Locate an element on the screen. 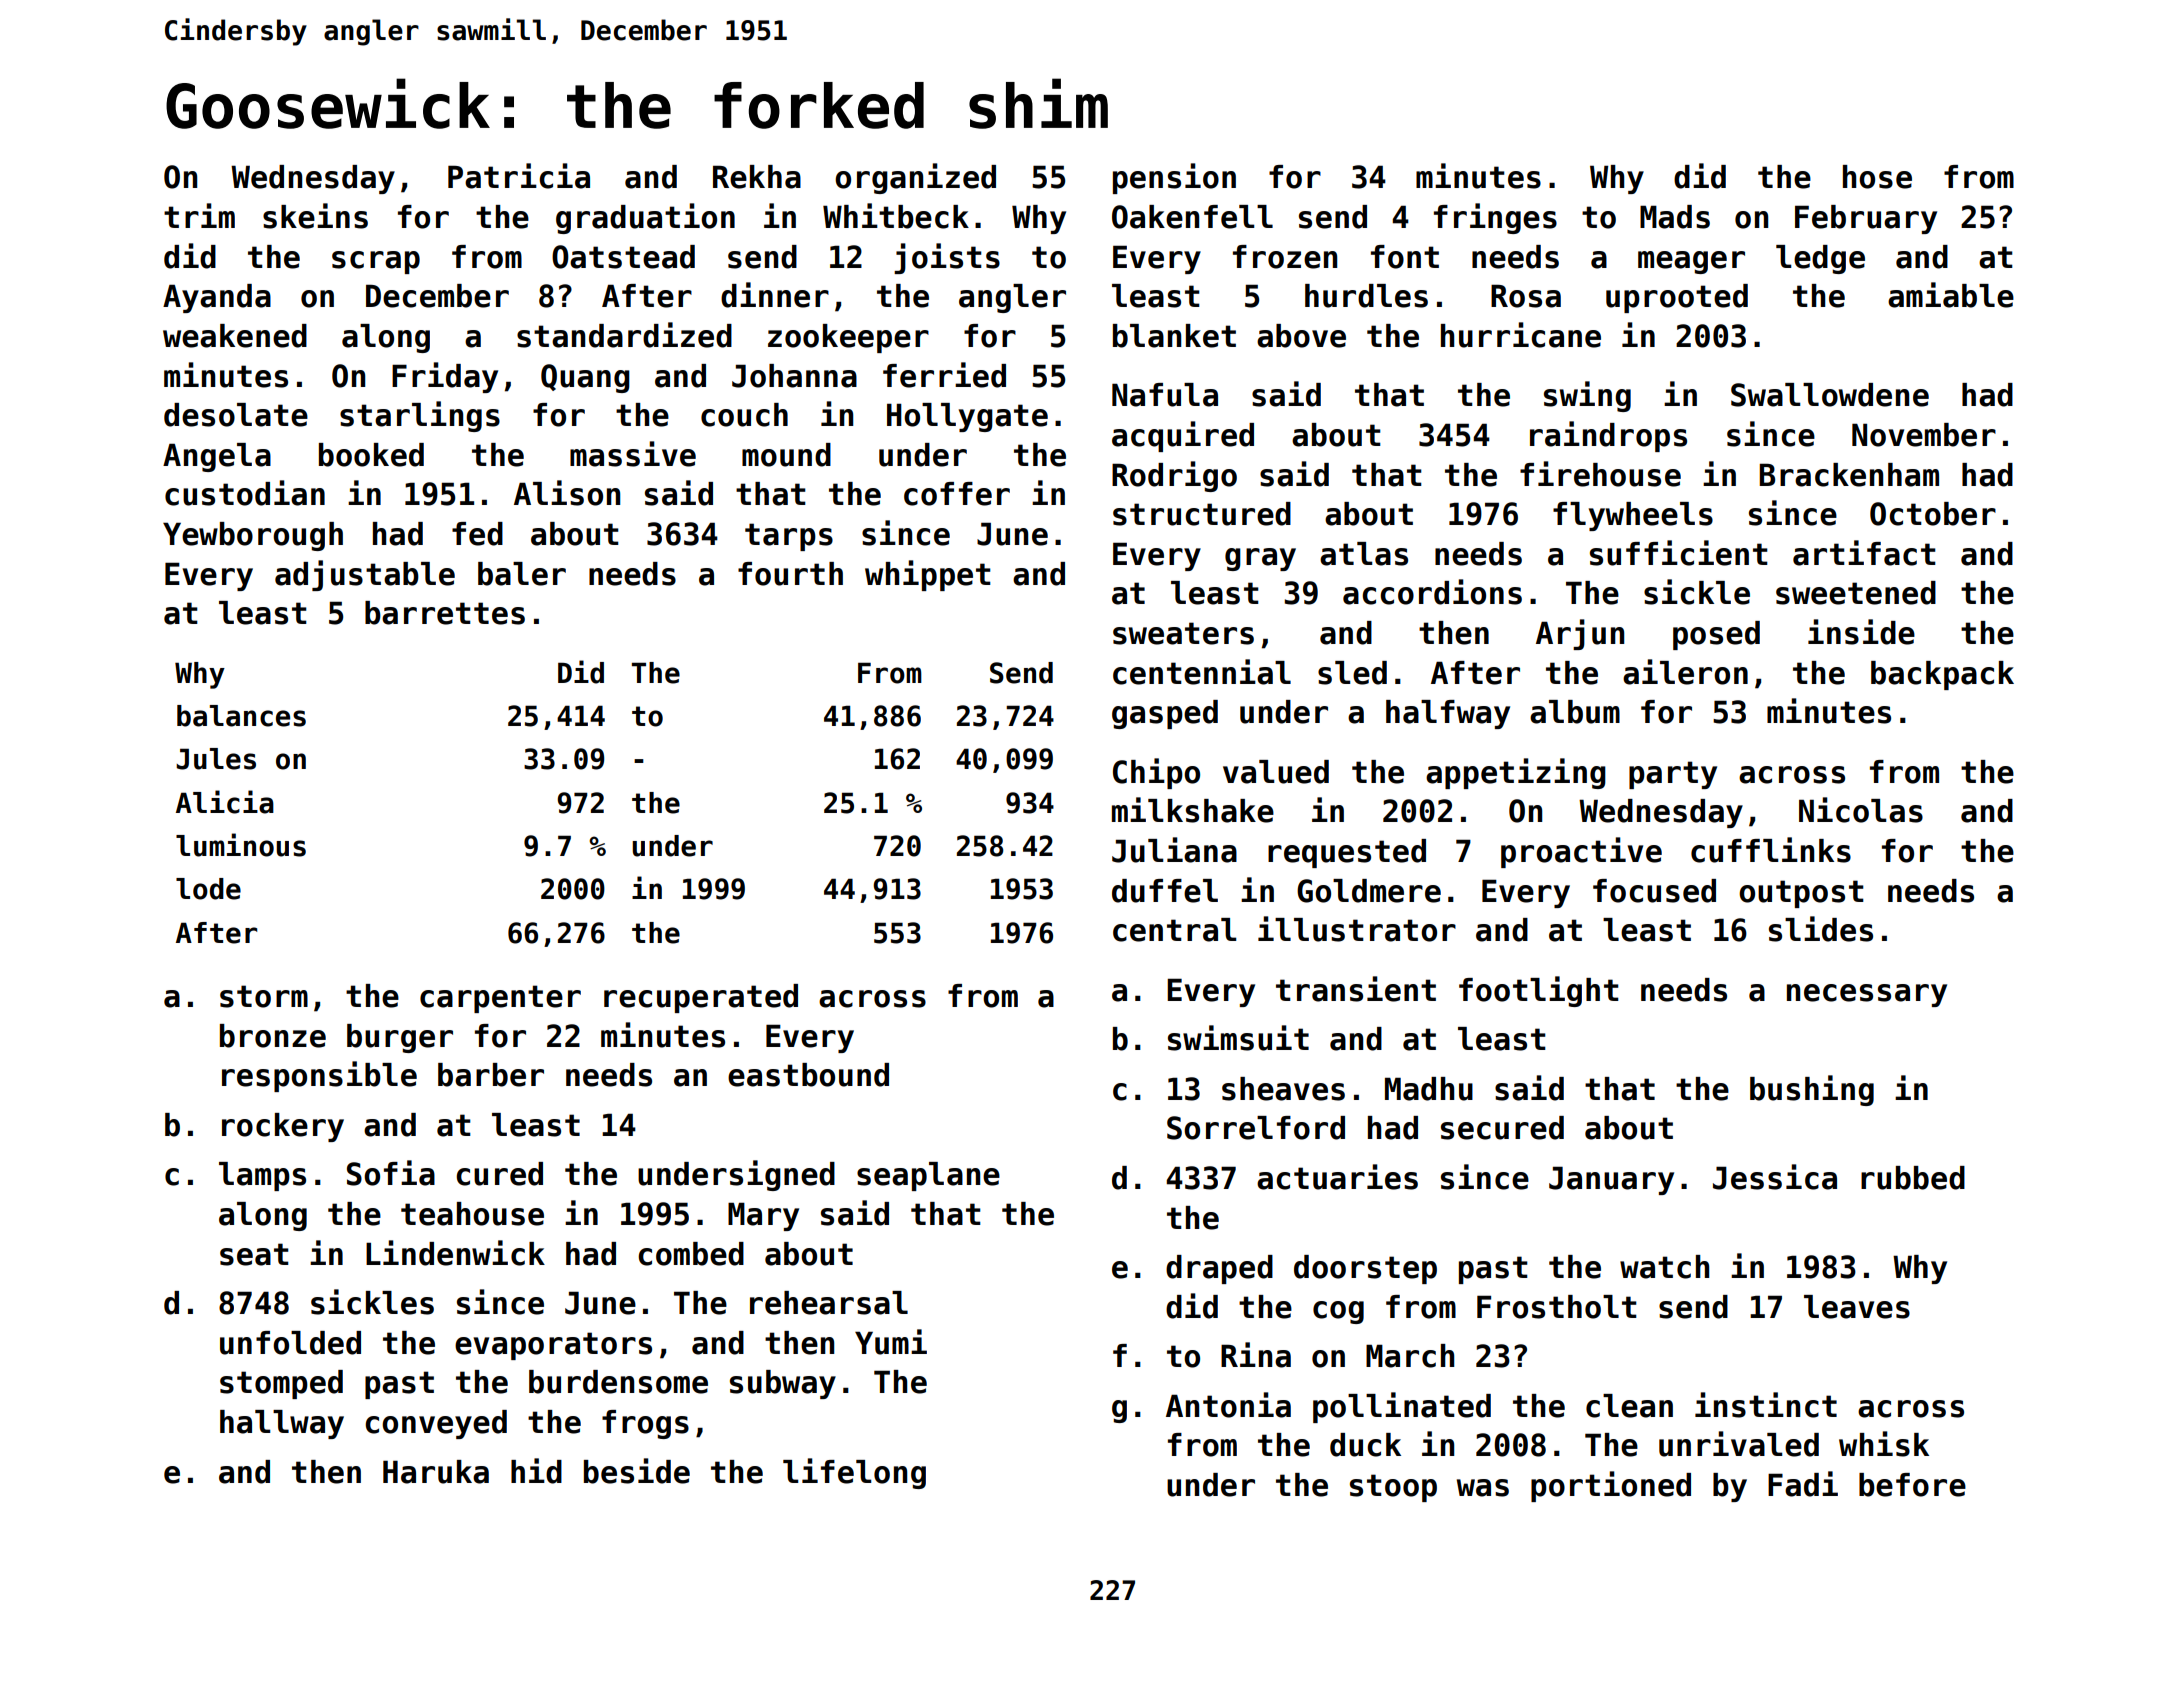  Nicolas is located at coordinates (1861, 810).
